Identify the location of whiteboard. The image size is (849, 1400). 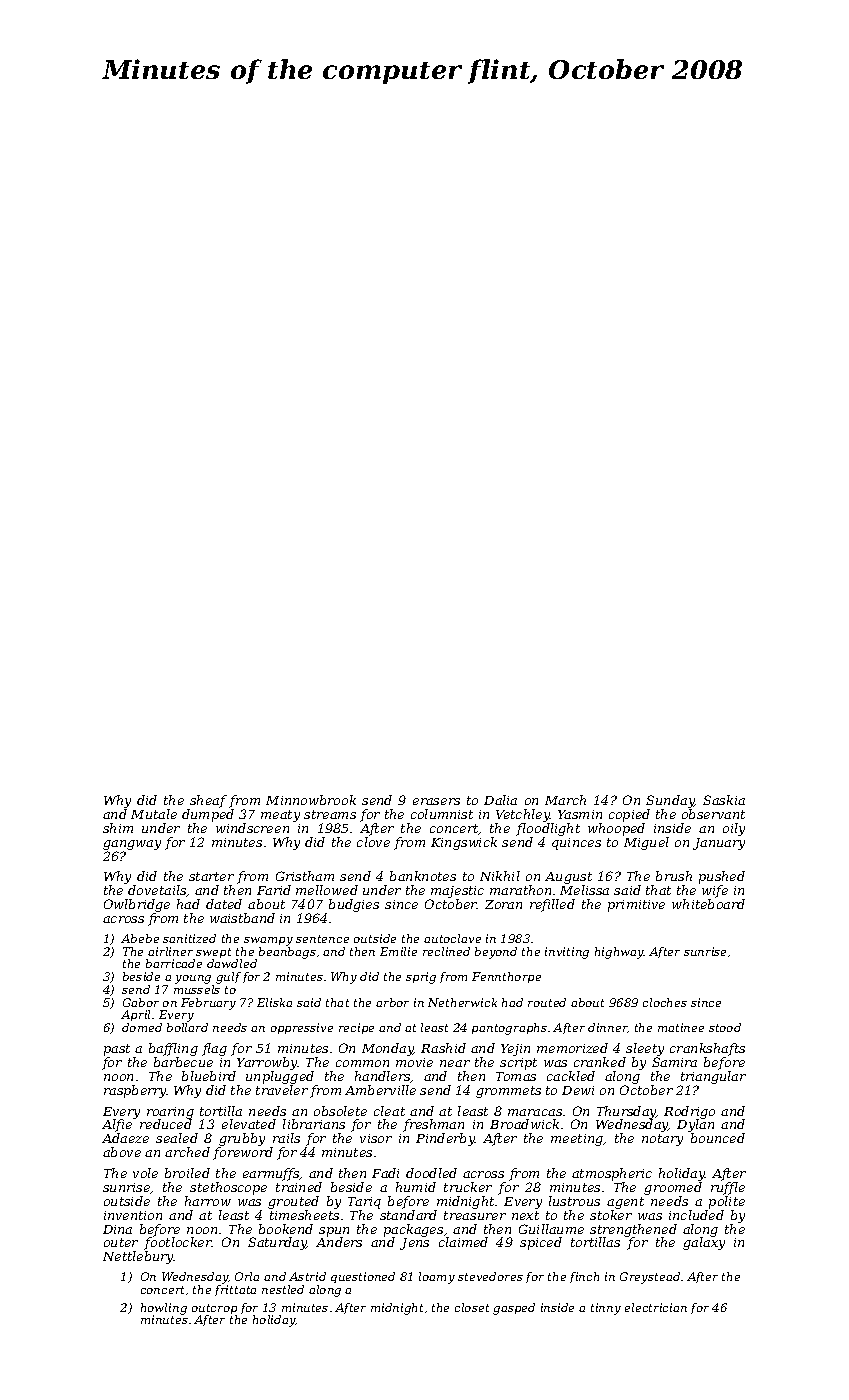
(708, 904).
